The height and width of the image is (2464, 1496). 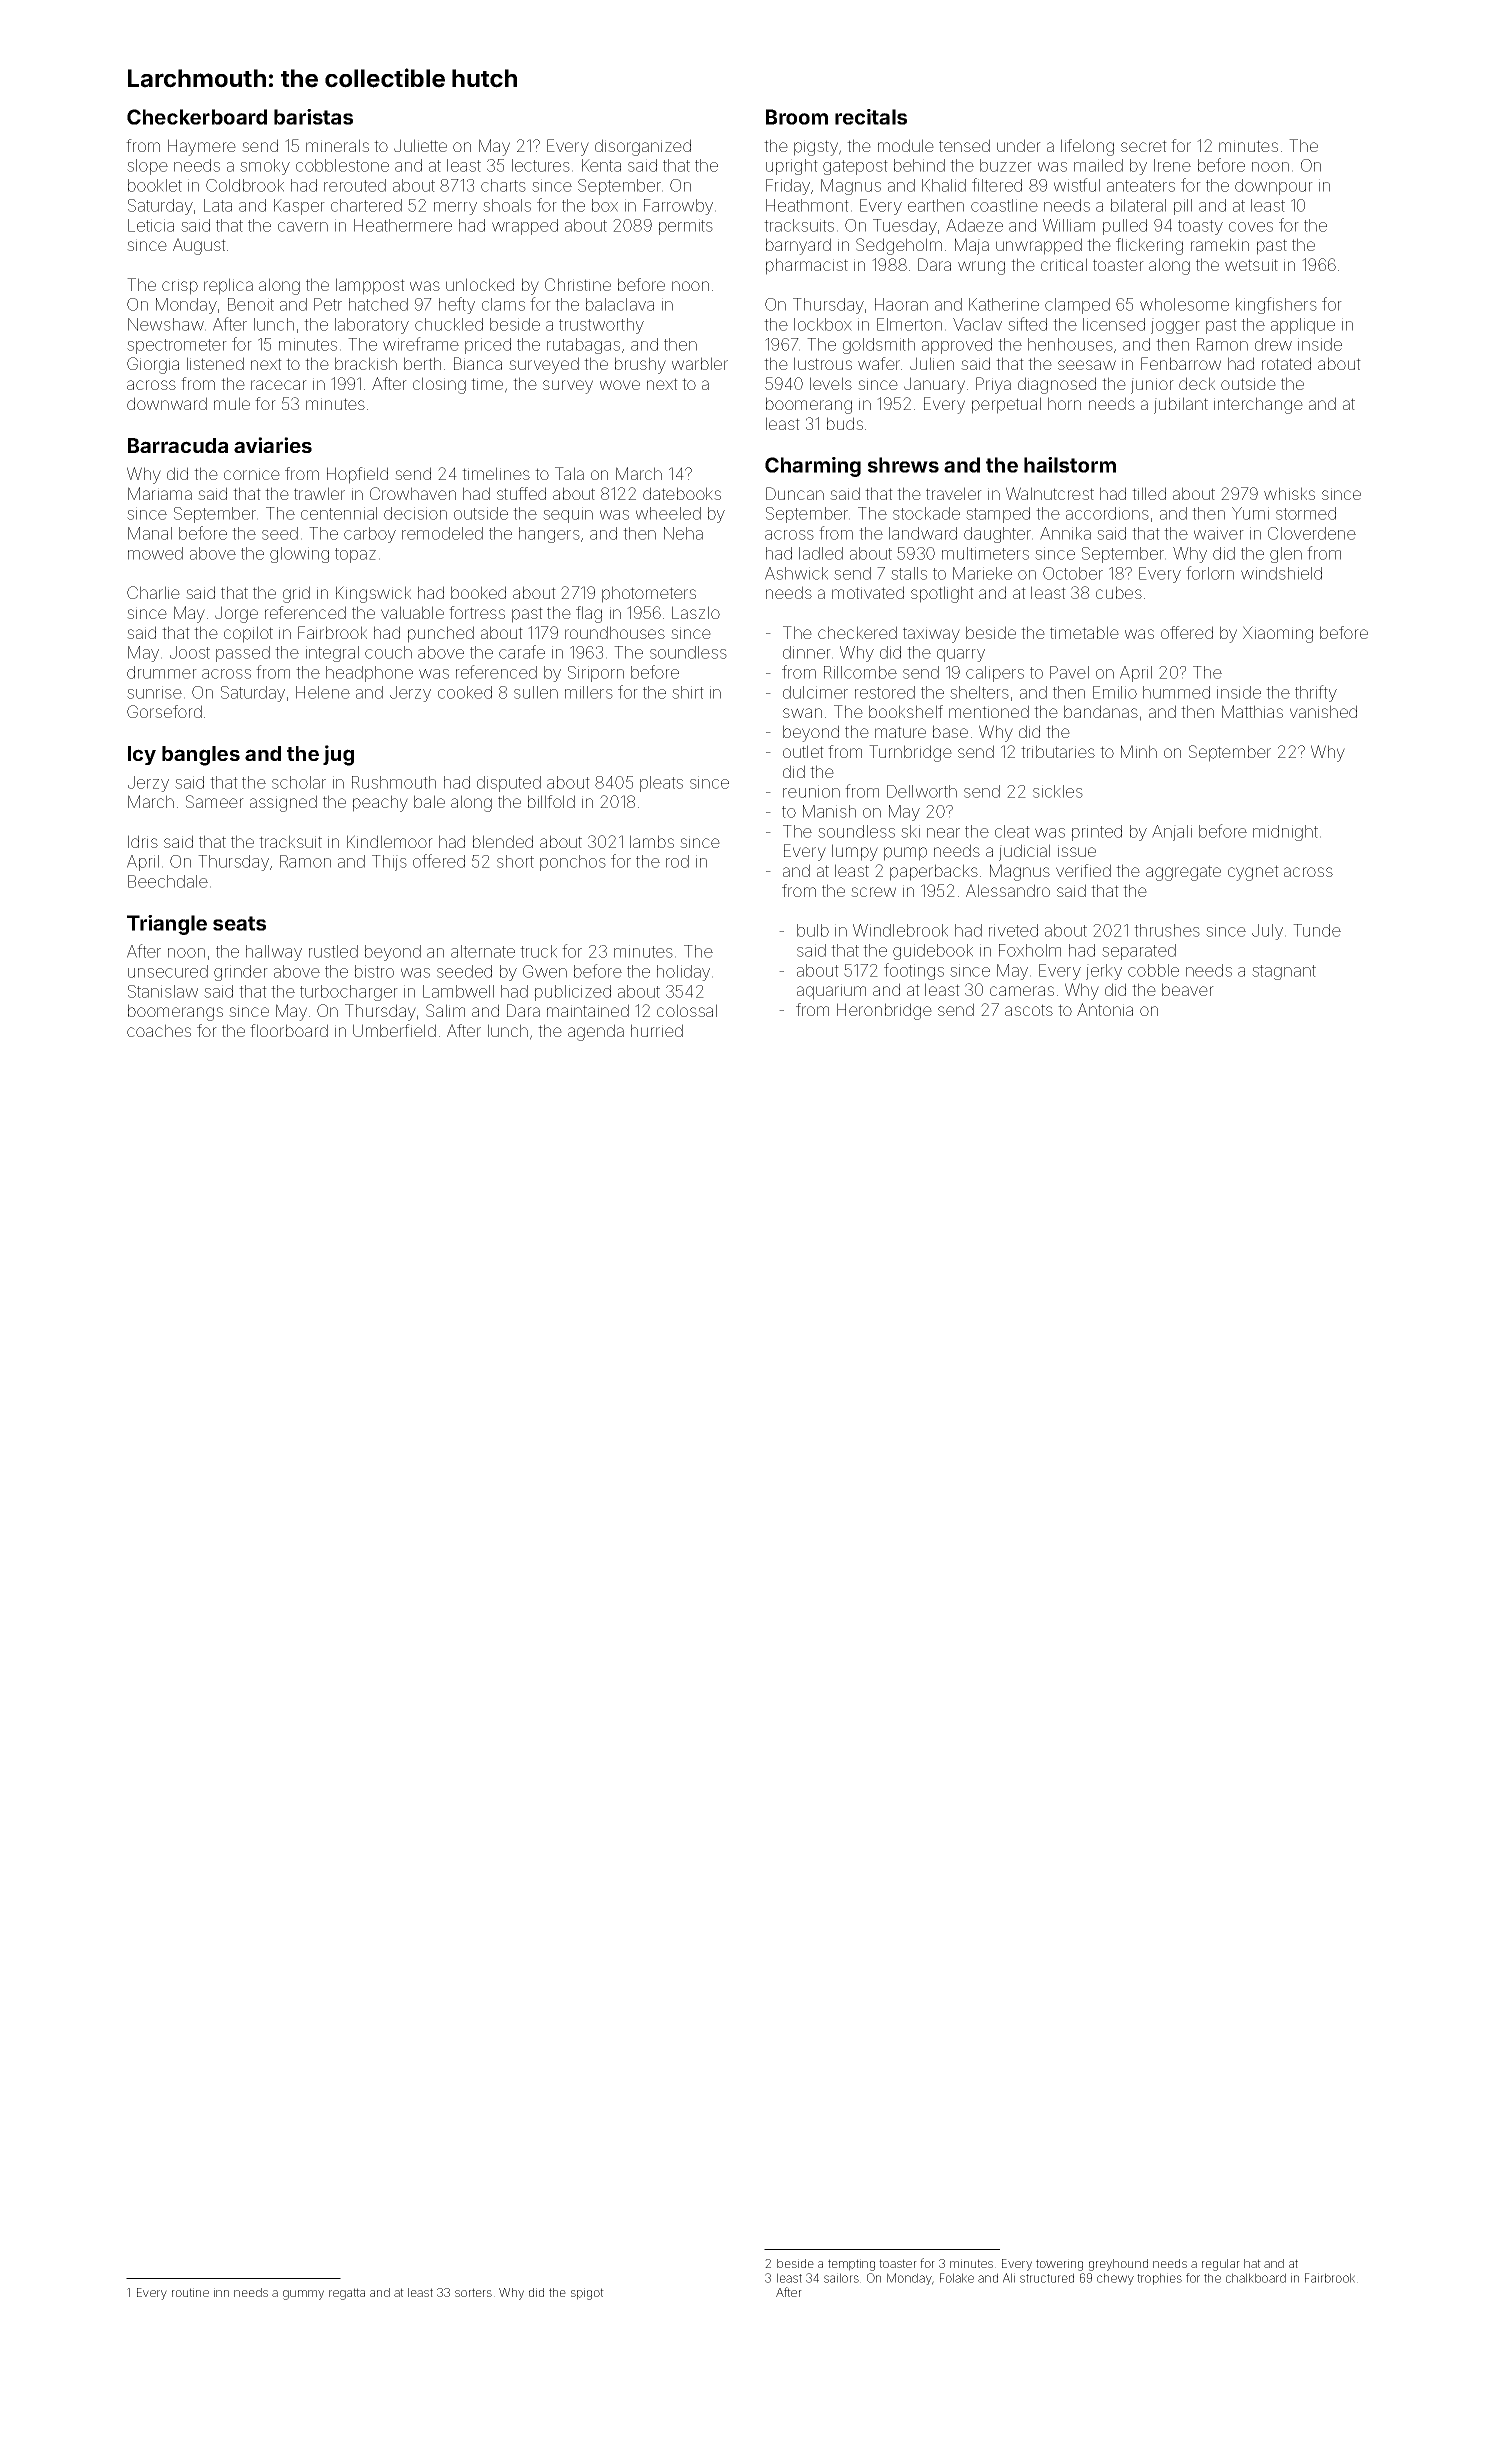 I want to click on cameras, so click(x=1022, y=991).
